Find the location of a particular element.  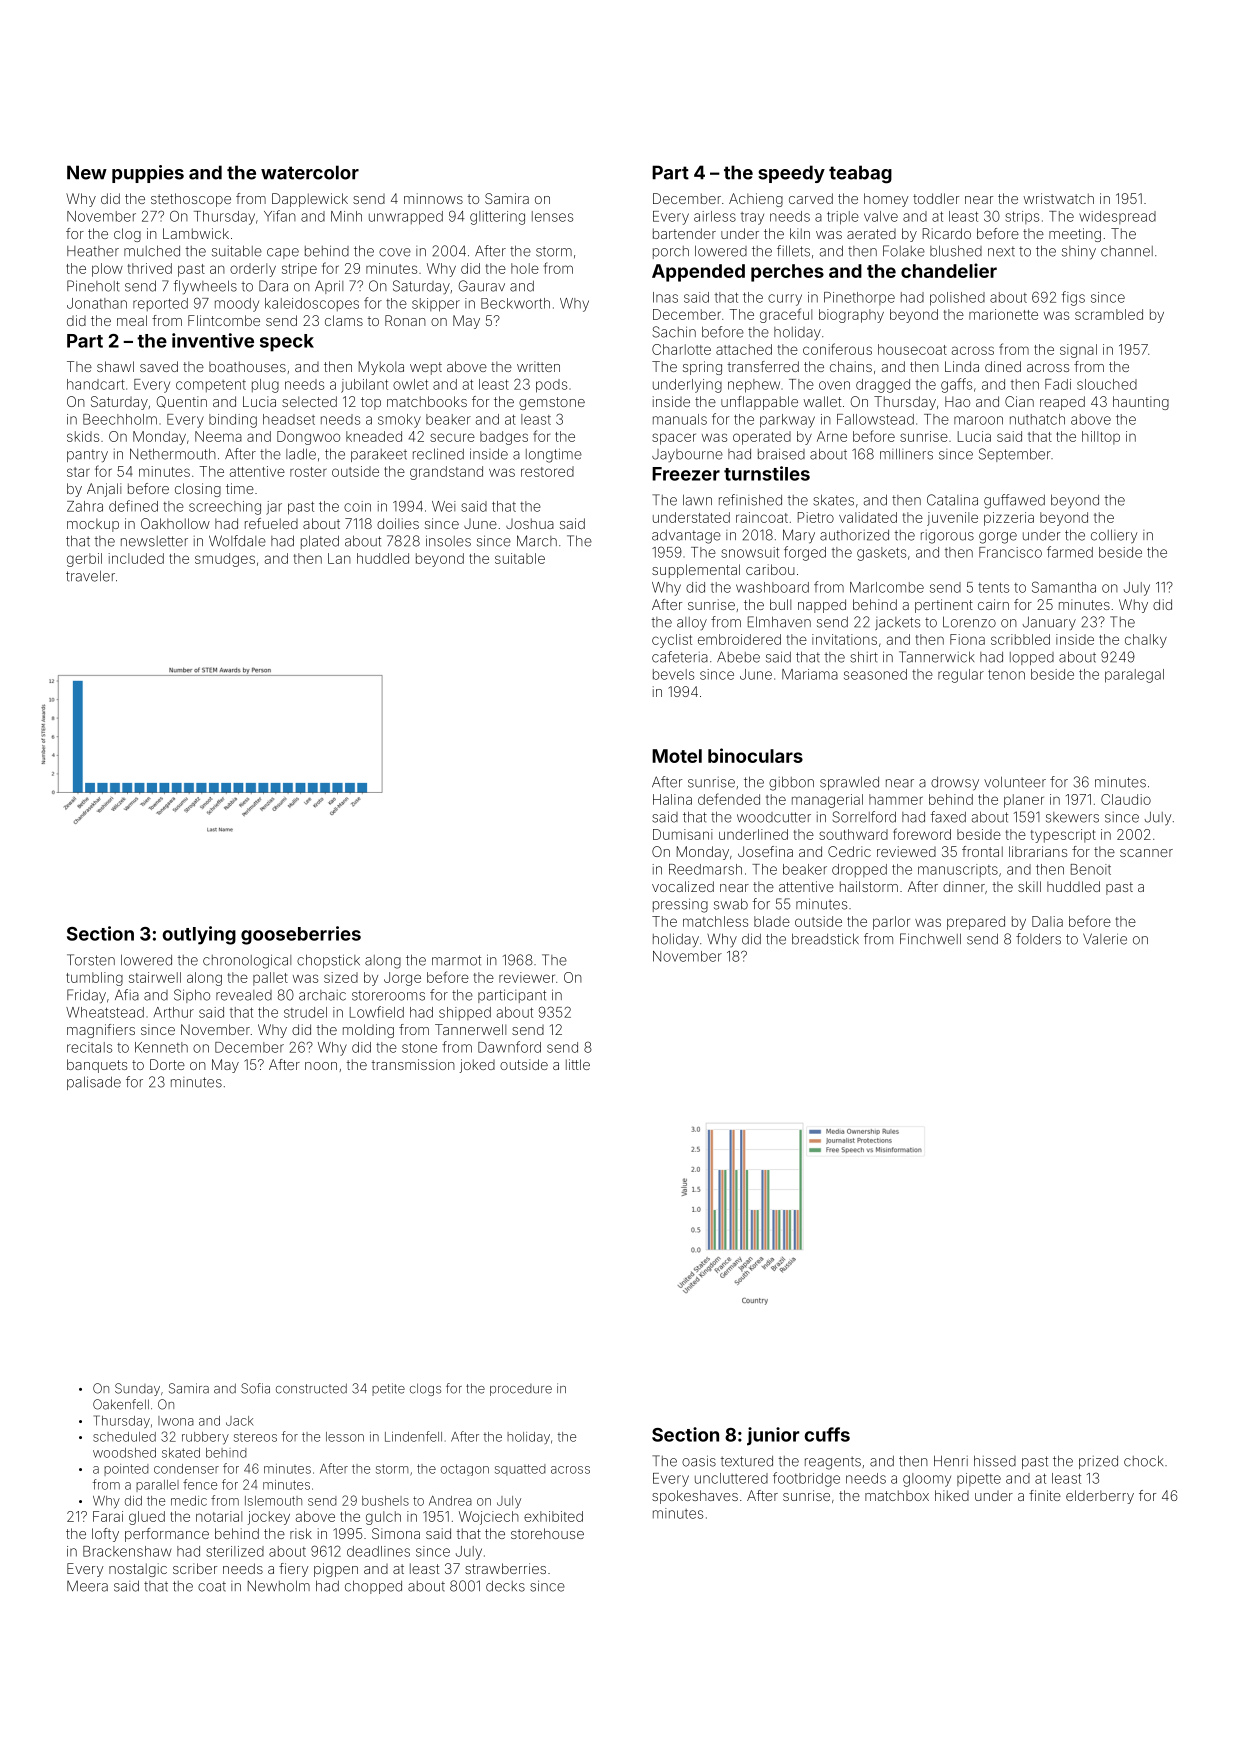

colliery is located at coordinates (1114, 536).
